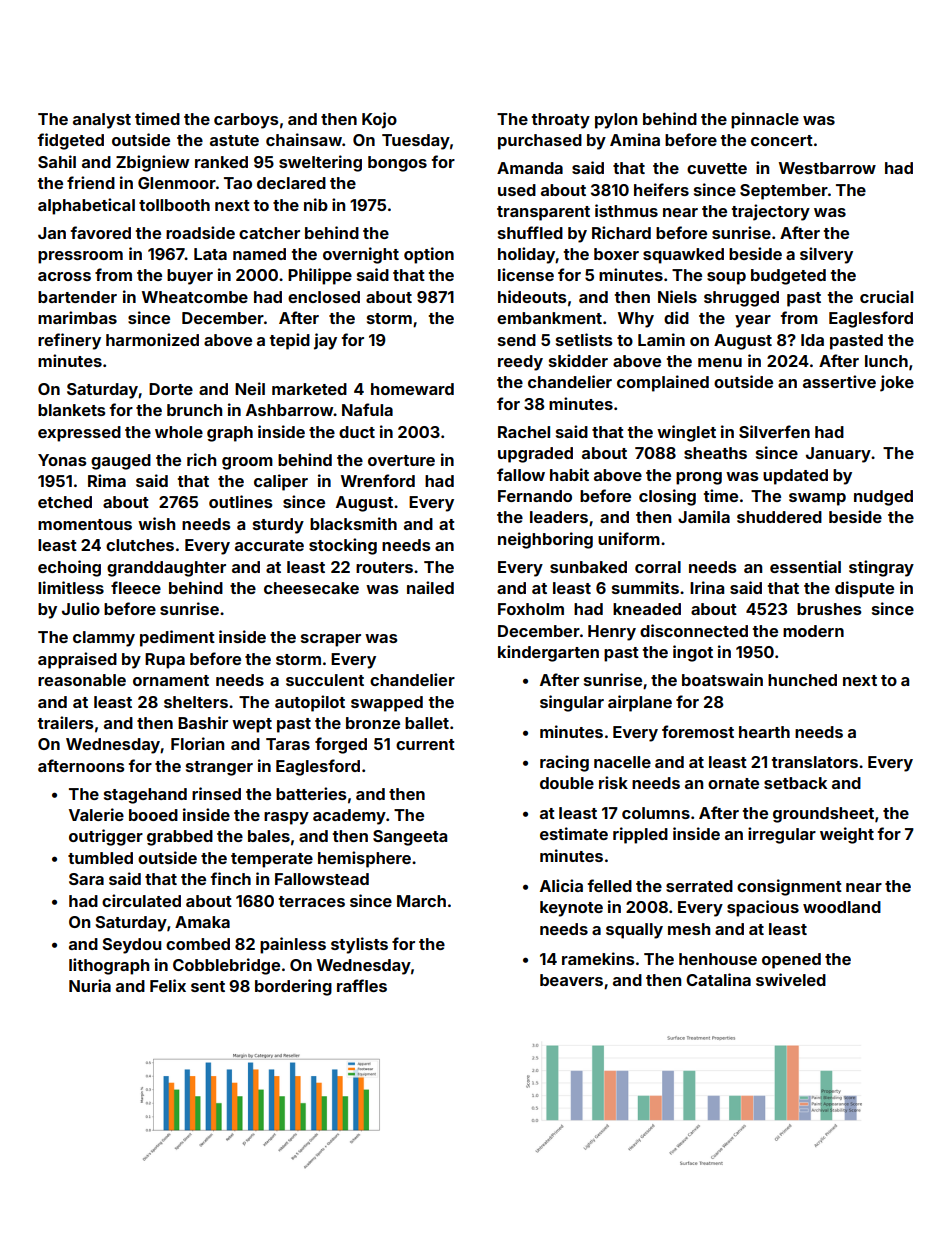 The width and height of the screenshot is (952, 1233). I want to click on Amanda, so click(530, 168).
